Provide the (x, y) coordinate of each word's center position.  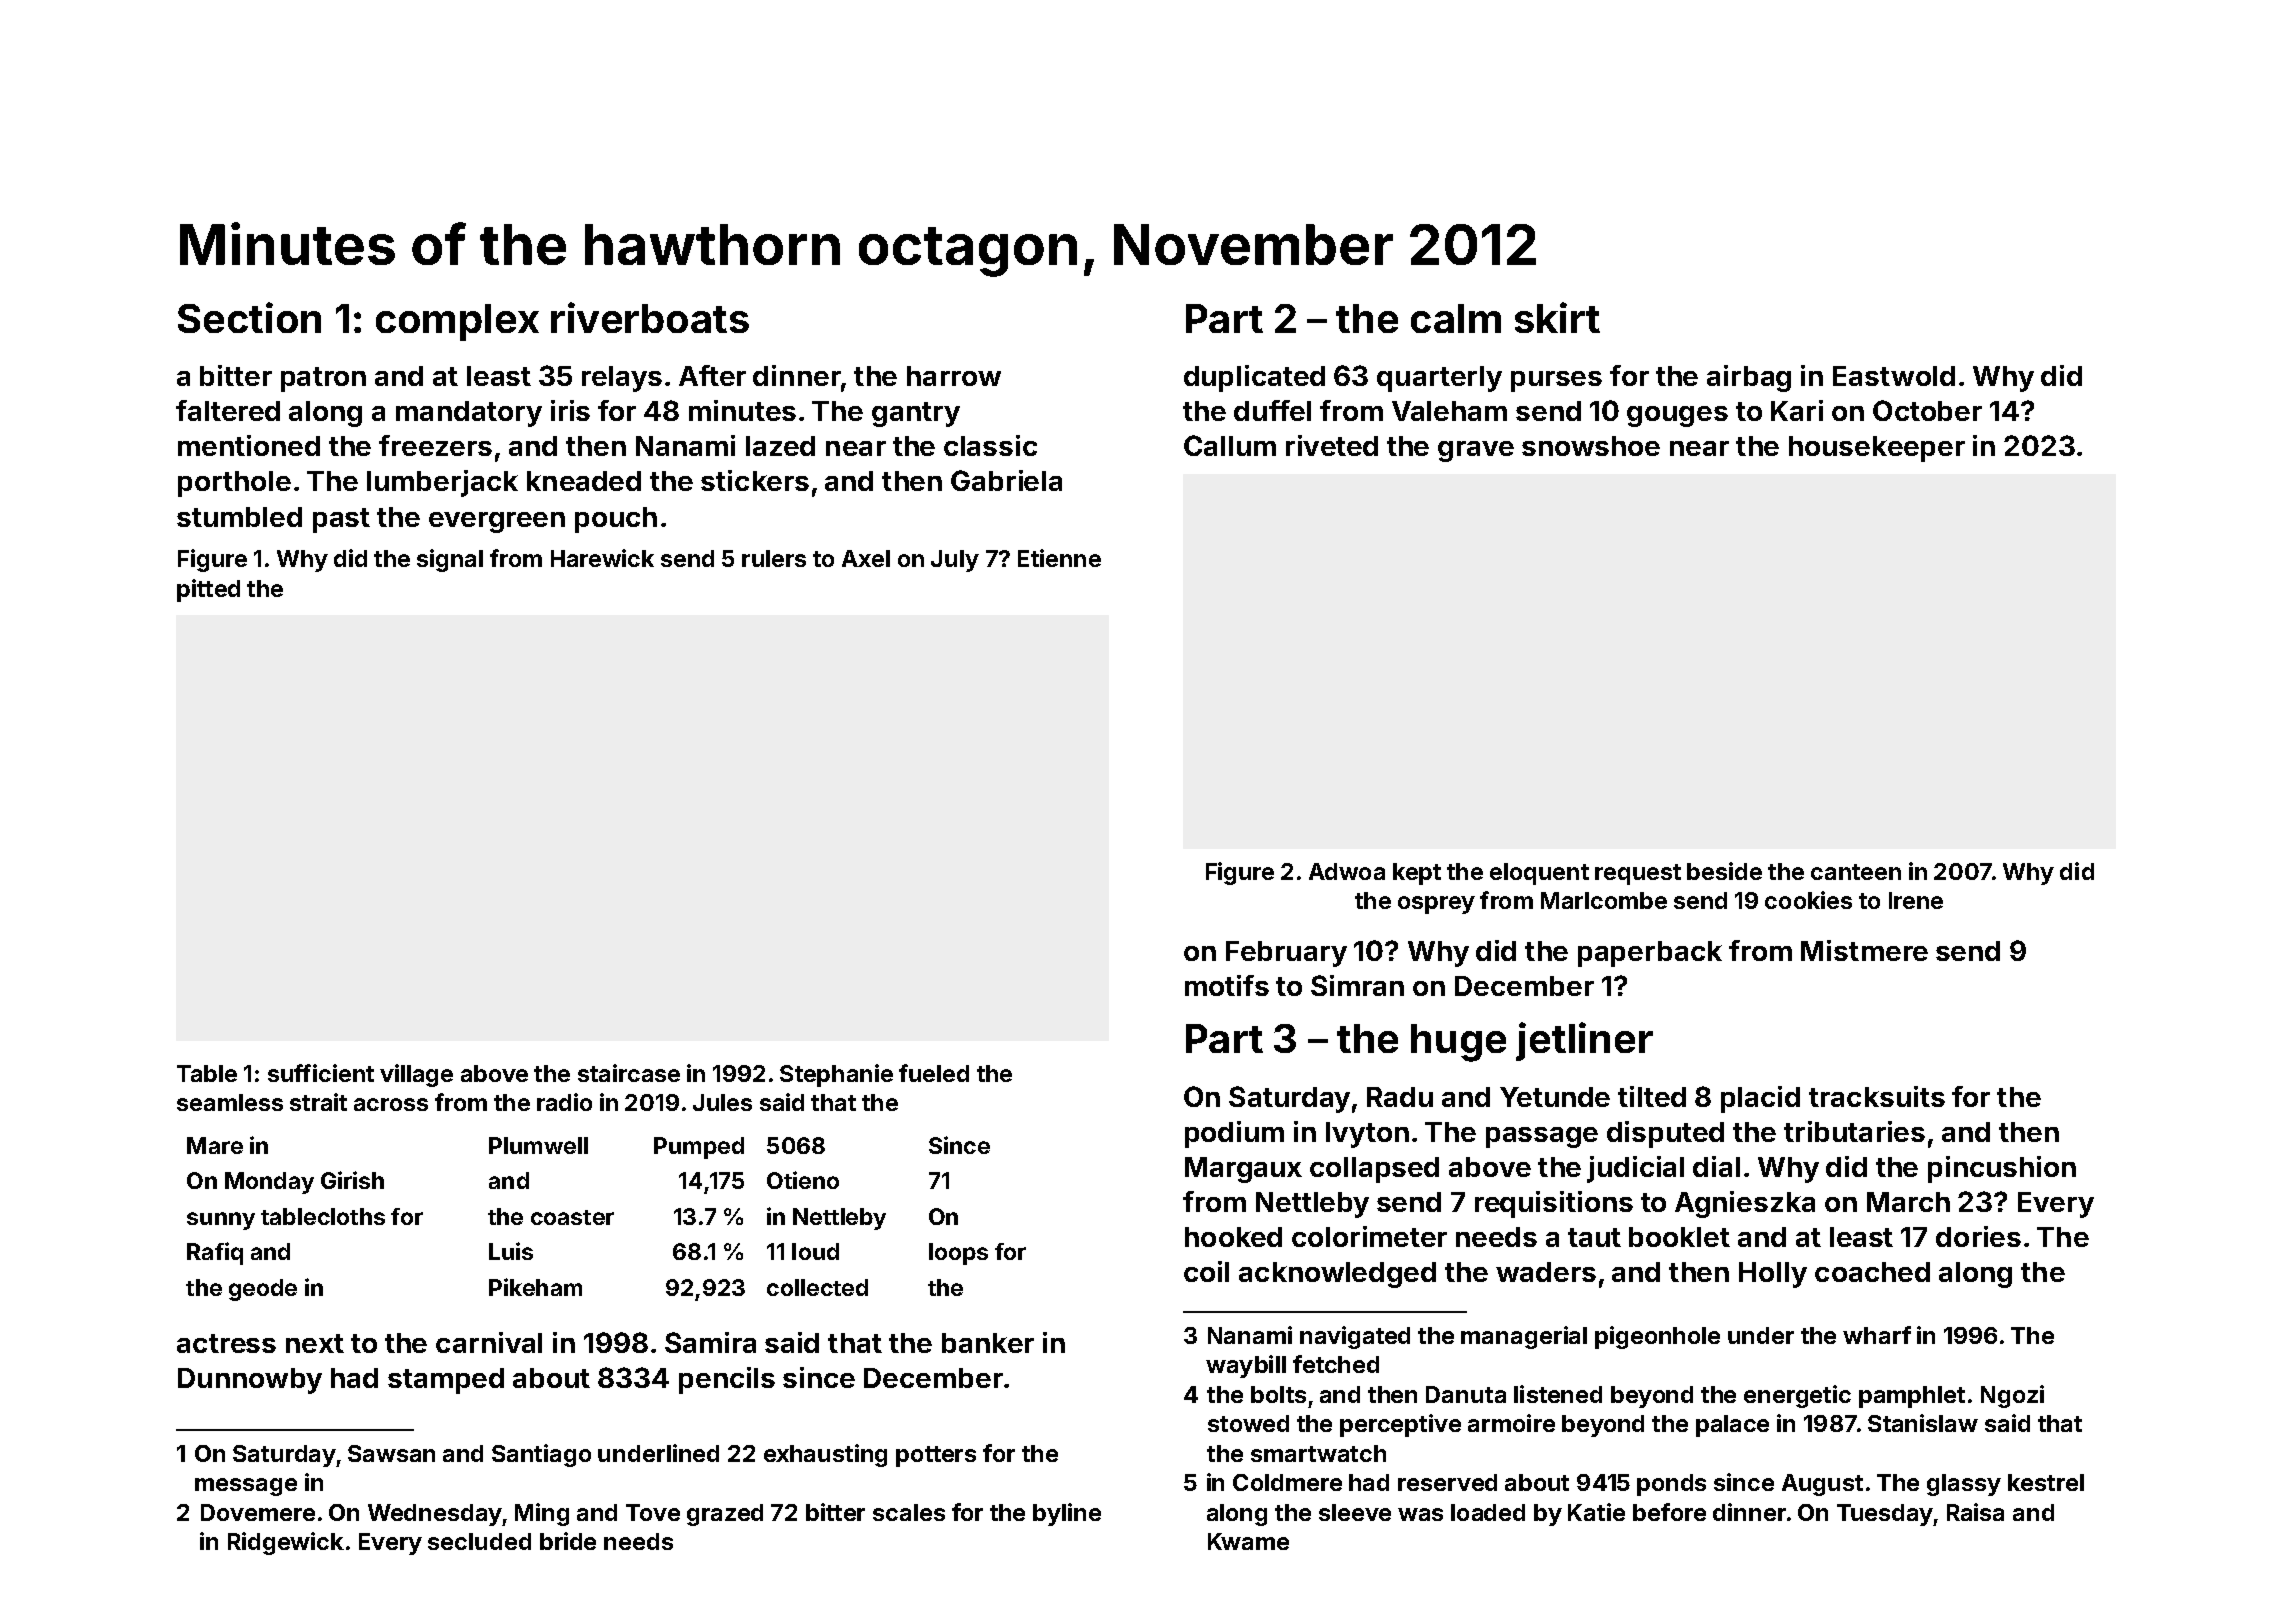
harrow (954, 376)
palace (1732, 1426)
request (1638, 874)
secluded (479, 1541)
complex (457, 322)
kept (1417, 874)
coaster (572, 1217)
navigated (1355, 1337)
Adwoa (1347, 871)
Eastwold (1894, 376)
